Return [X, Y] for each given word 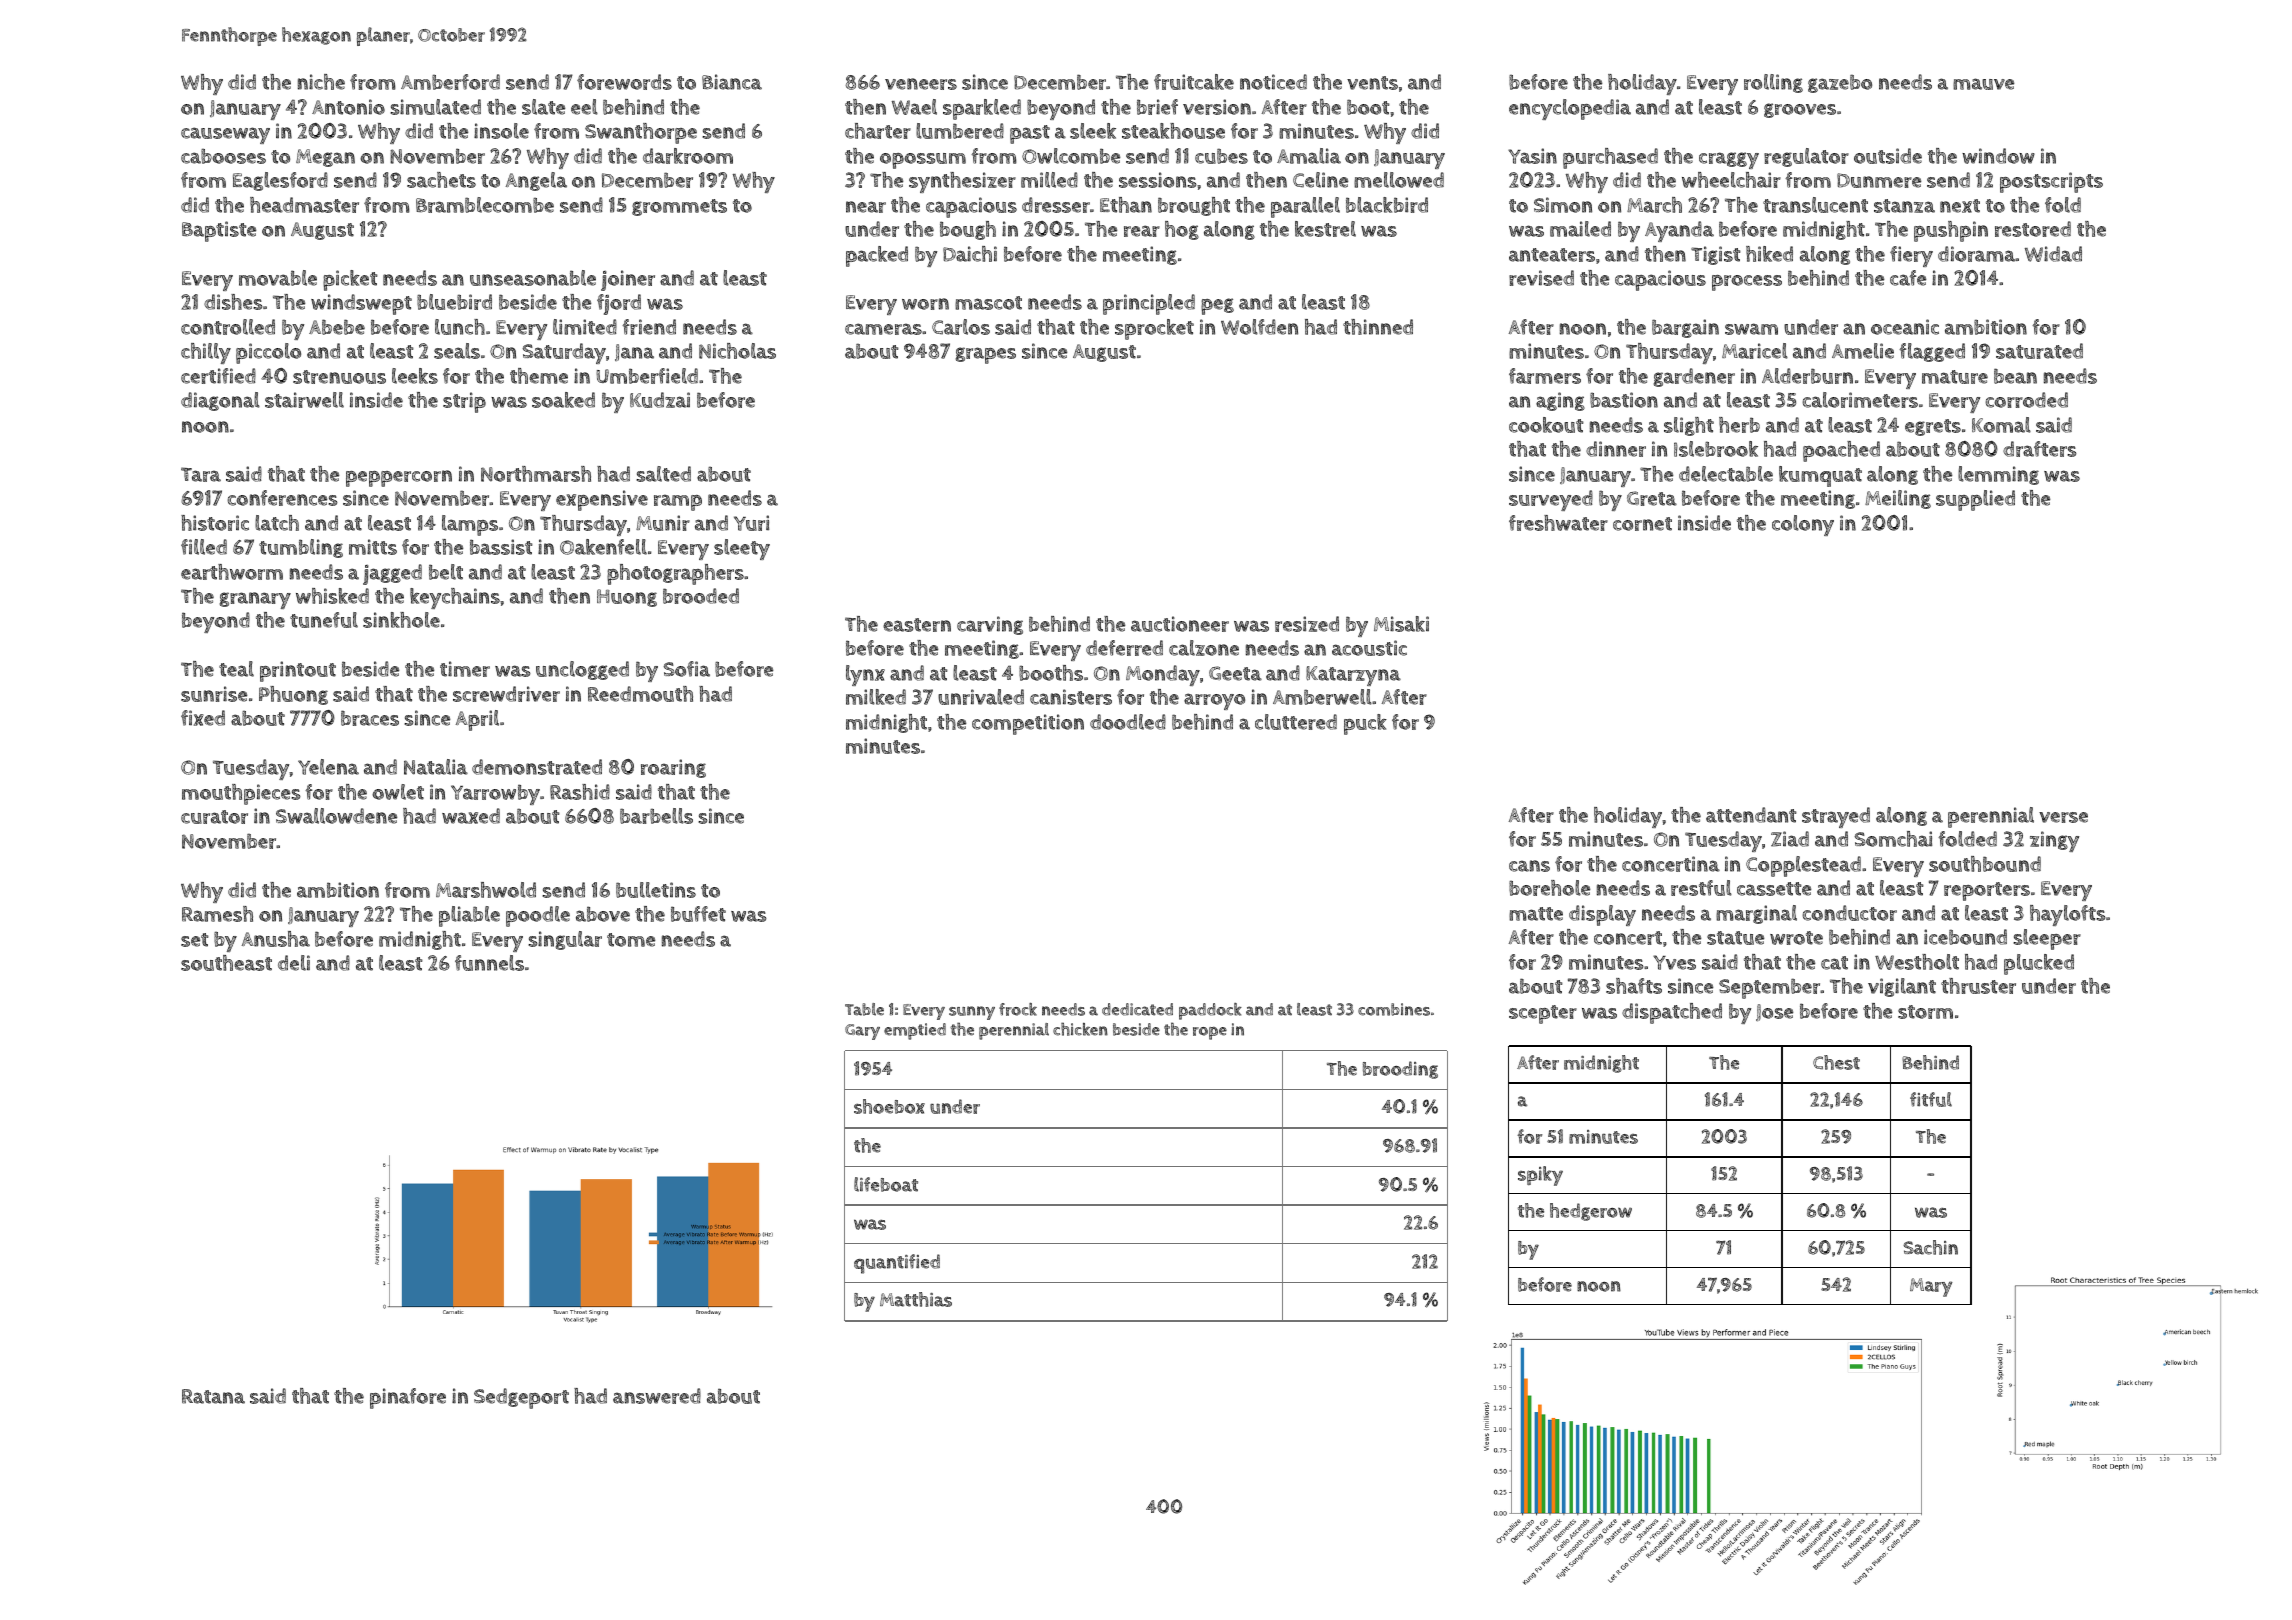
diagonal [220, 401]
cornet [1642, 524]
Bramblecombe [485, 205]
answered [657, 1396]
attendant [1751, 815]
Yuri [751, 523]
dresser [1056, 205]
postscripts [2051, 182]
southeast [226, 963]
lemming [1998, 475]
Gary [862, 1032]
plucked [2039, 964]
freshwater [1558, 523]
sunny [972, 1013]
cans [1529, 866]
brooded [701, 596]
